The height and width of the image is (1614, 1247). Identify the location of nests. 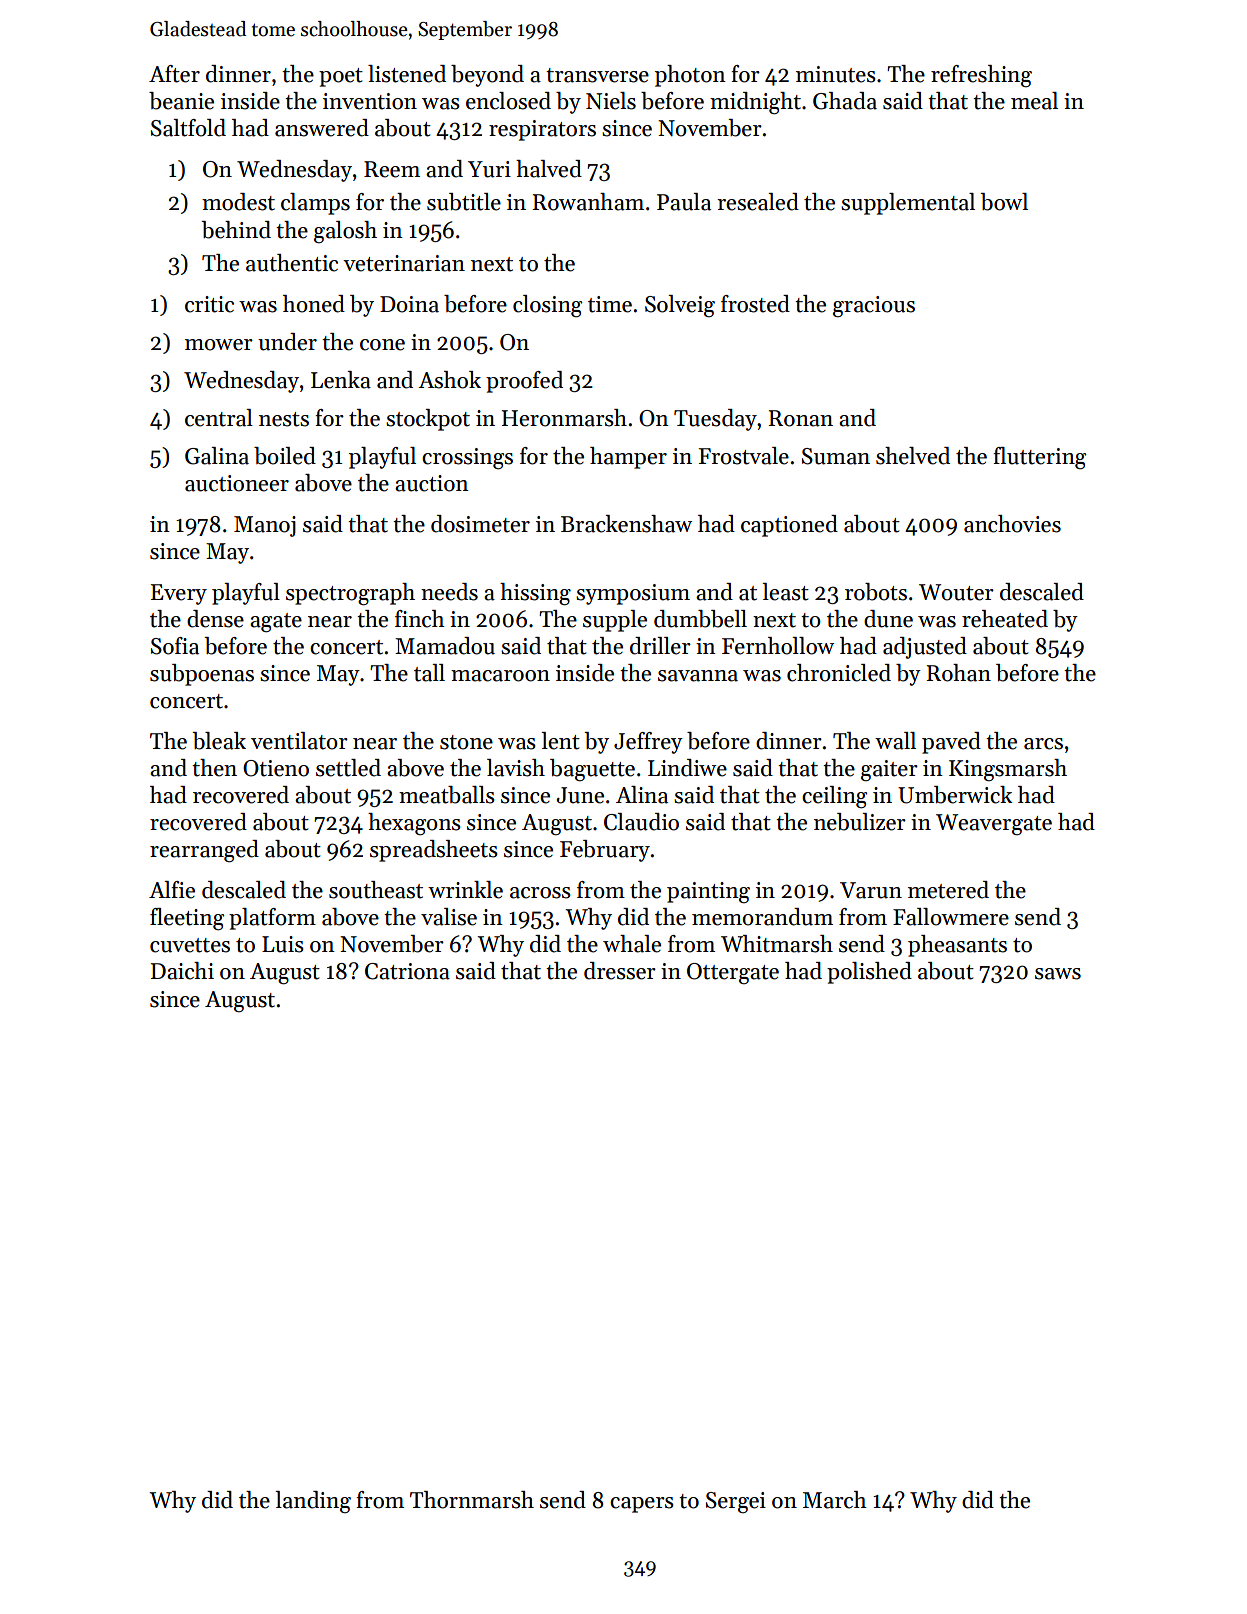
(284, 419).
